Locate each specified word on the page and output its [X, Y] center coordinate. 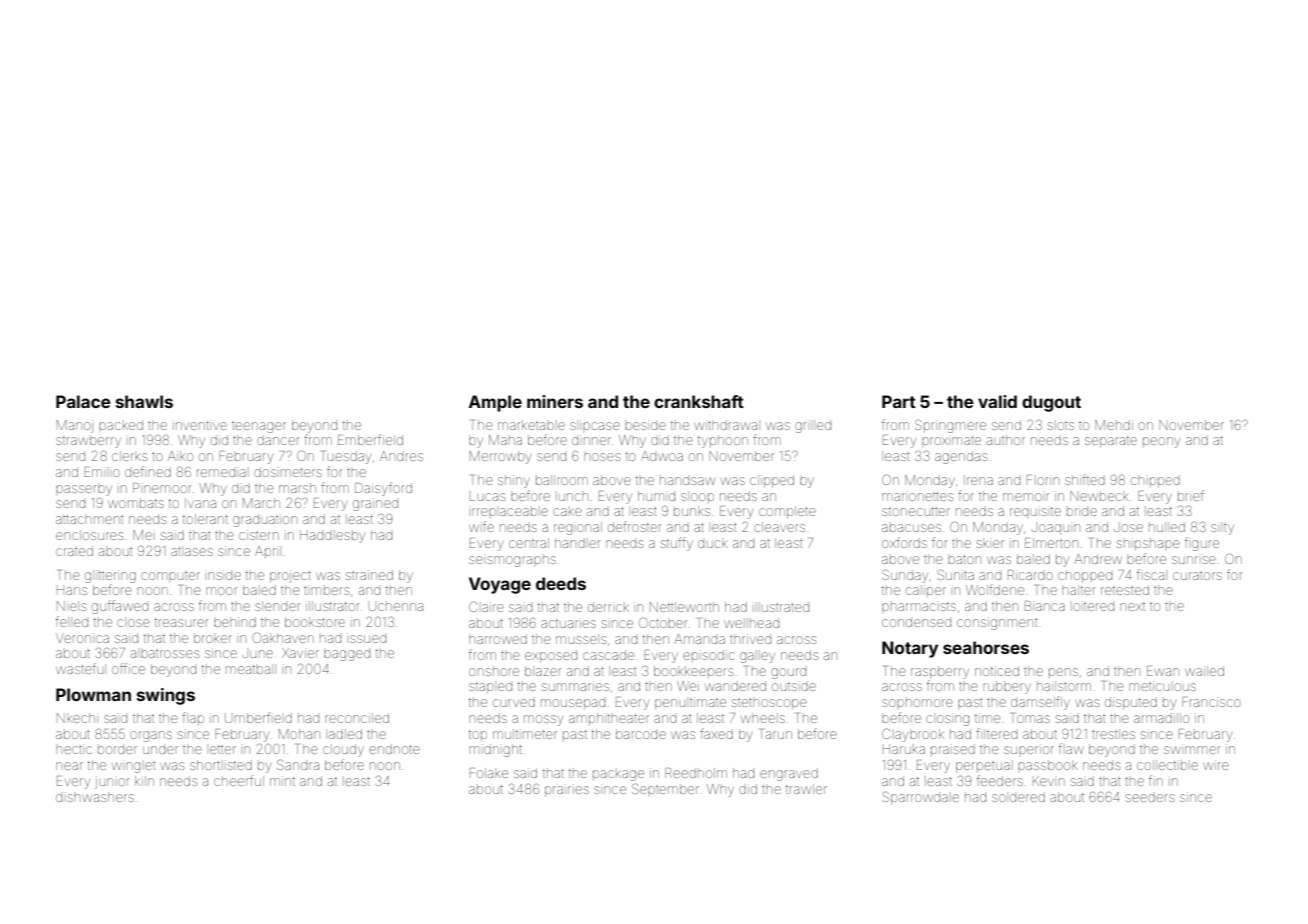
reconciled [357, 718]
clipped [772, 481]
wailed [1204, 671]
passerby [84, 490]
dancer [278, 440]
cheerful [239, 780]
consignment [997, 623]
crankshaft [699, 401]
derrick [608, 607]
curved [514, 702]
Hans [72, 591]
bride [1082, 512]
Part [899, 401]
